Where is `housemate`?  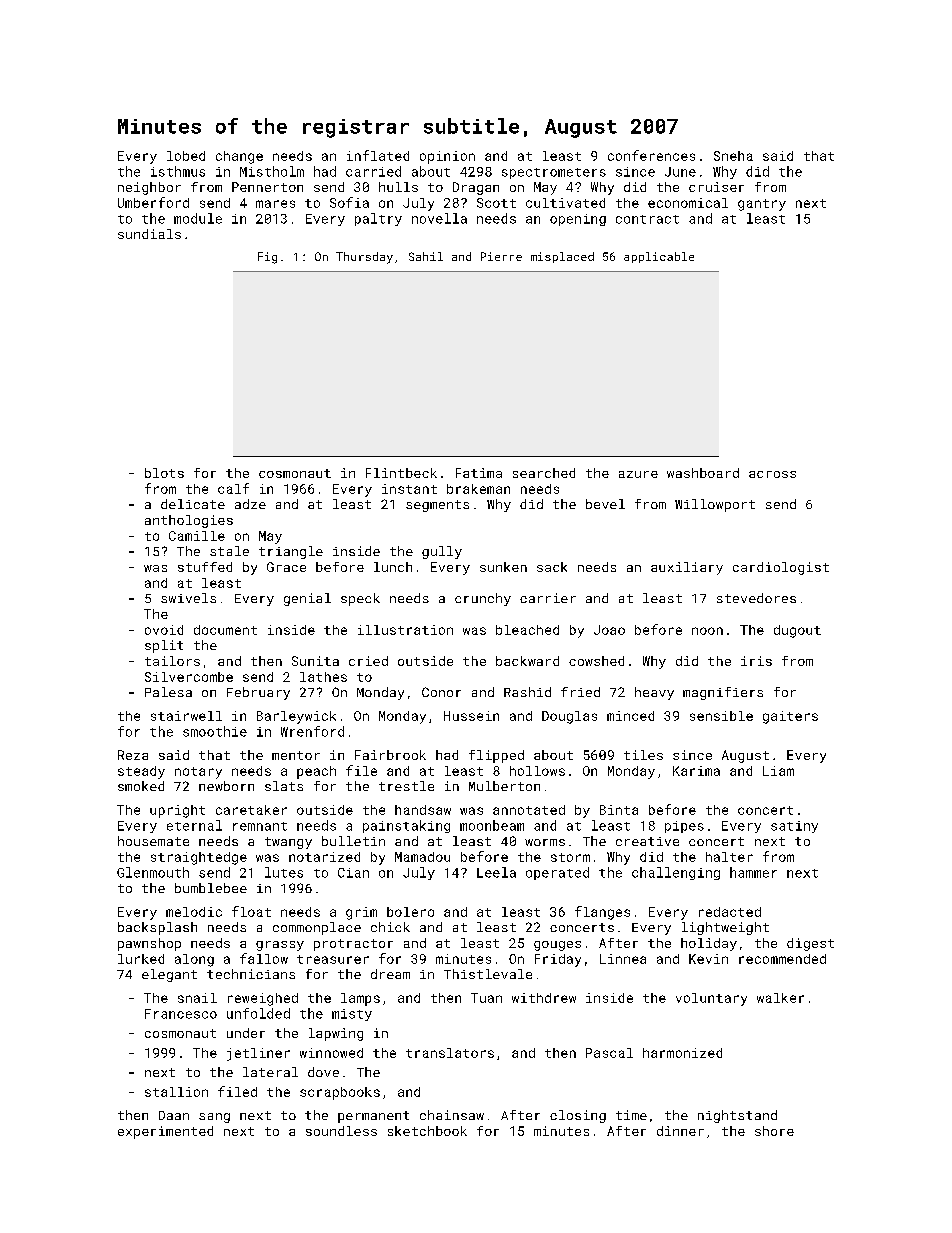 housemate is located at coordinates (153, 841).
